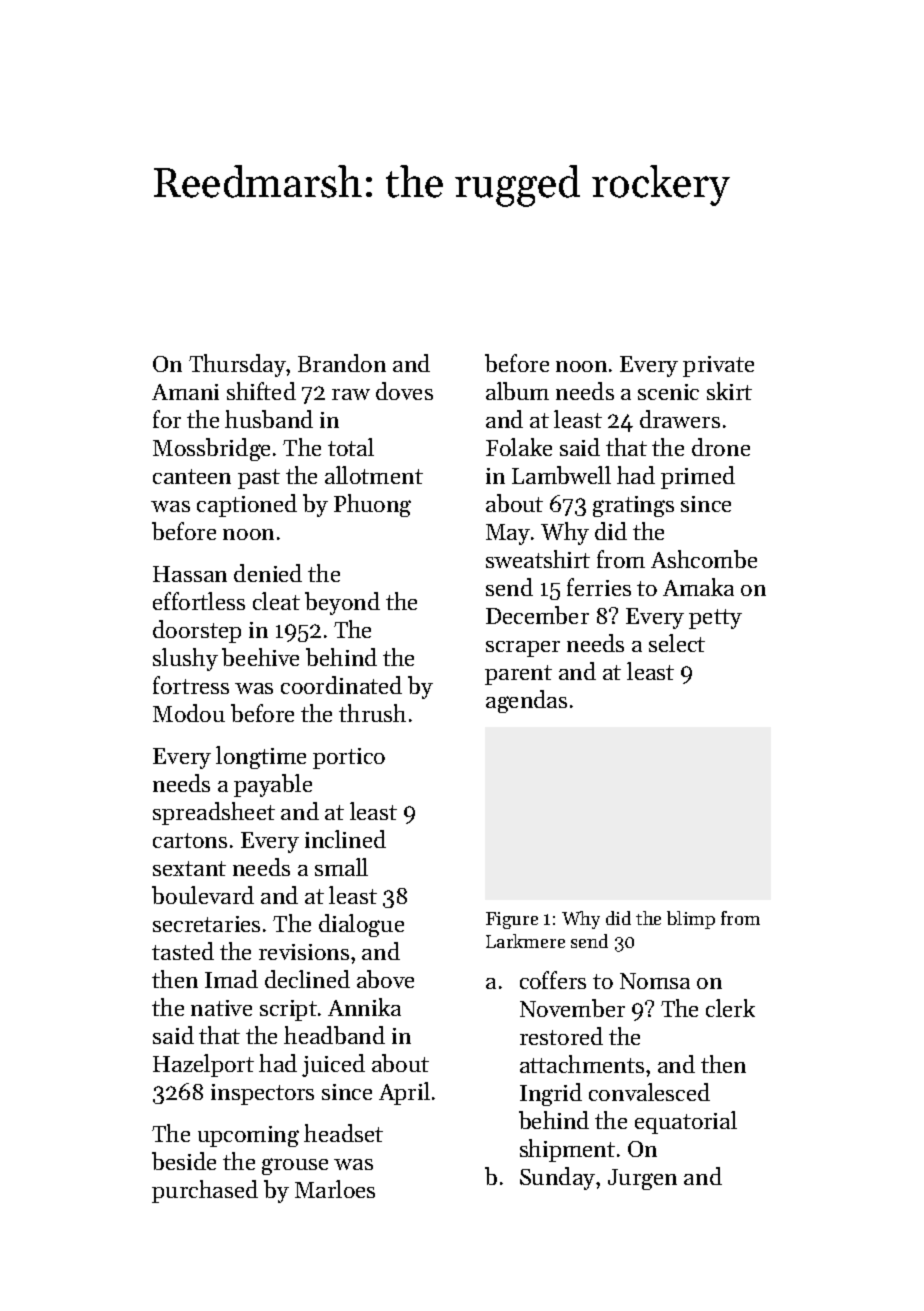 This document has height=1311, width=924. I want to click on equatorial, so click(686, 1122).
